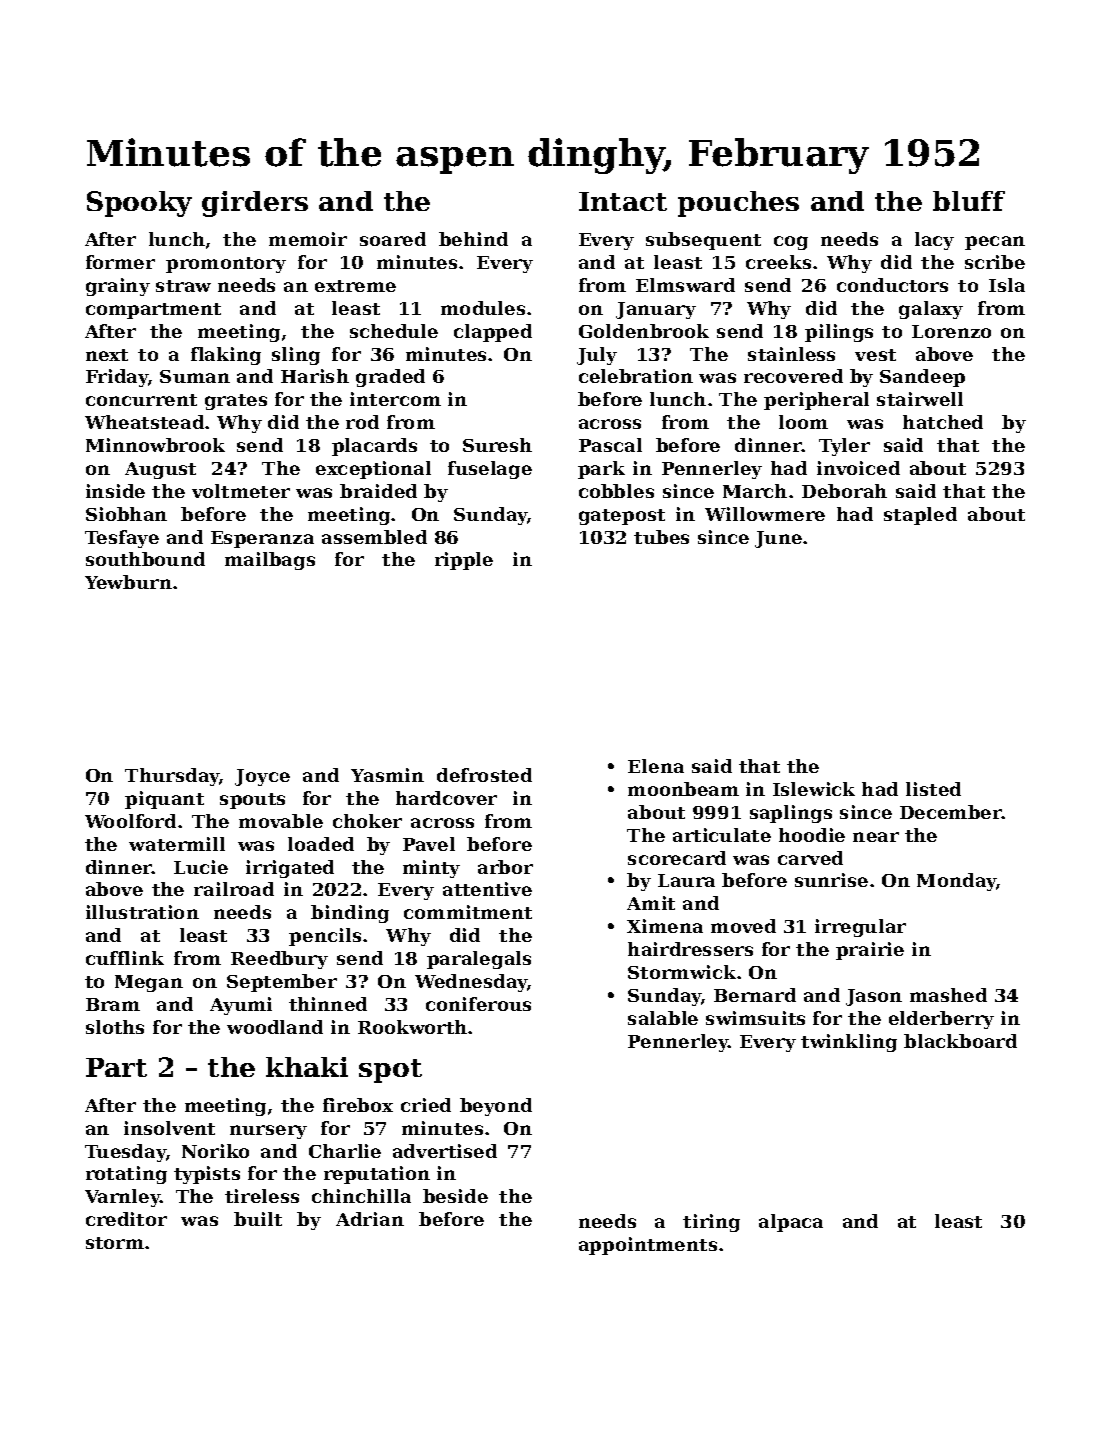 The height and width of the document is (1438, 1111). What do you see at coordinates (969, 201) in the document?
I see `bluff` at bounding box center [969, 201].
